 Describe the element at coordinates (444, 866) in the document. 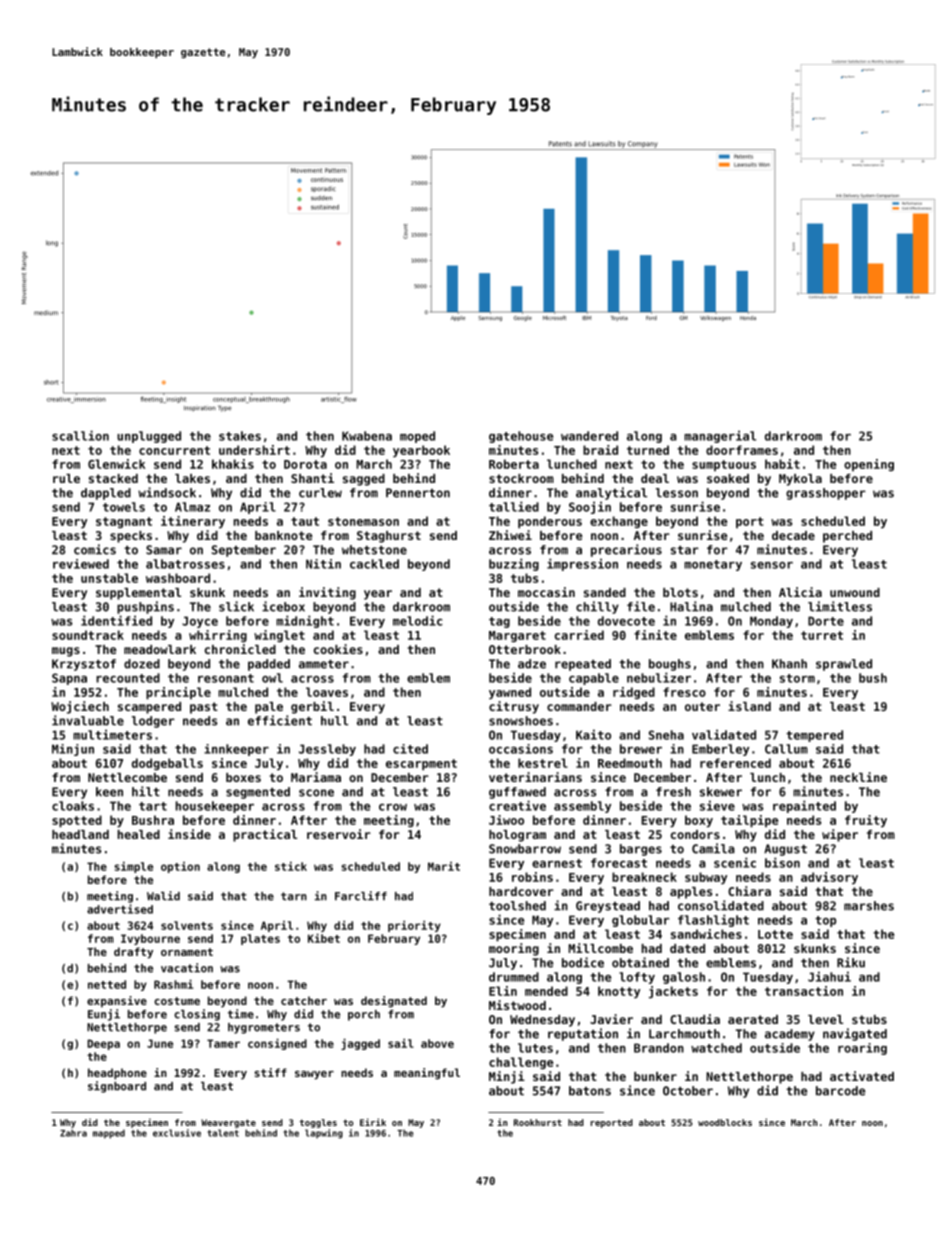

I see `Marit` at that location.
